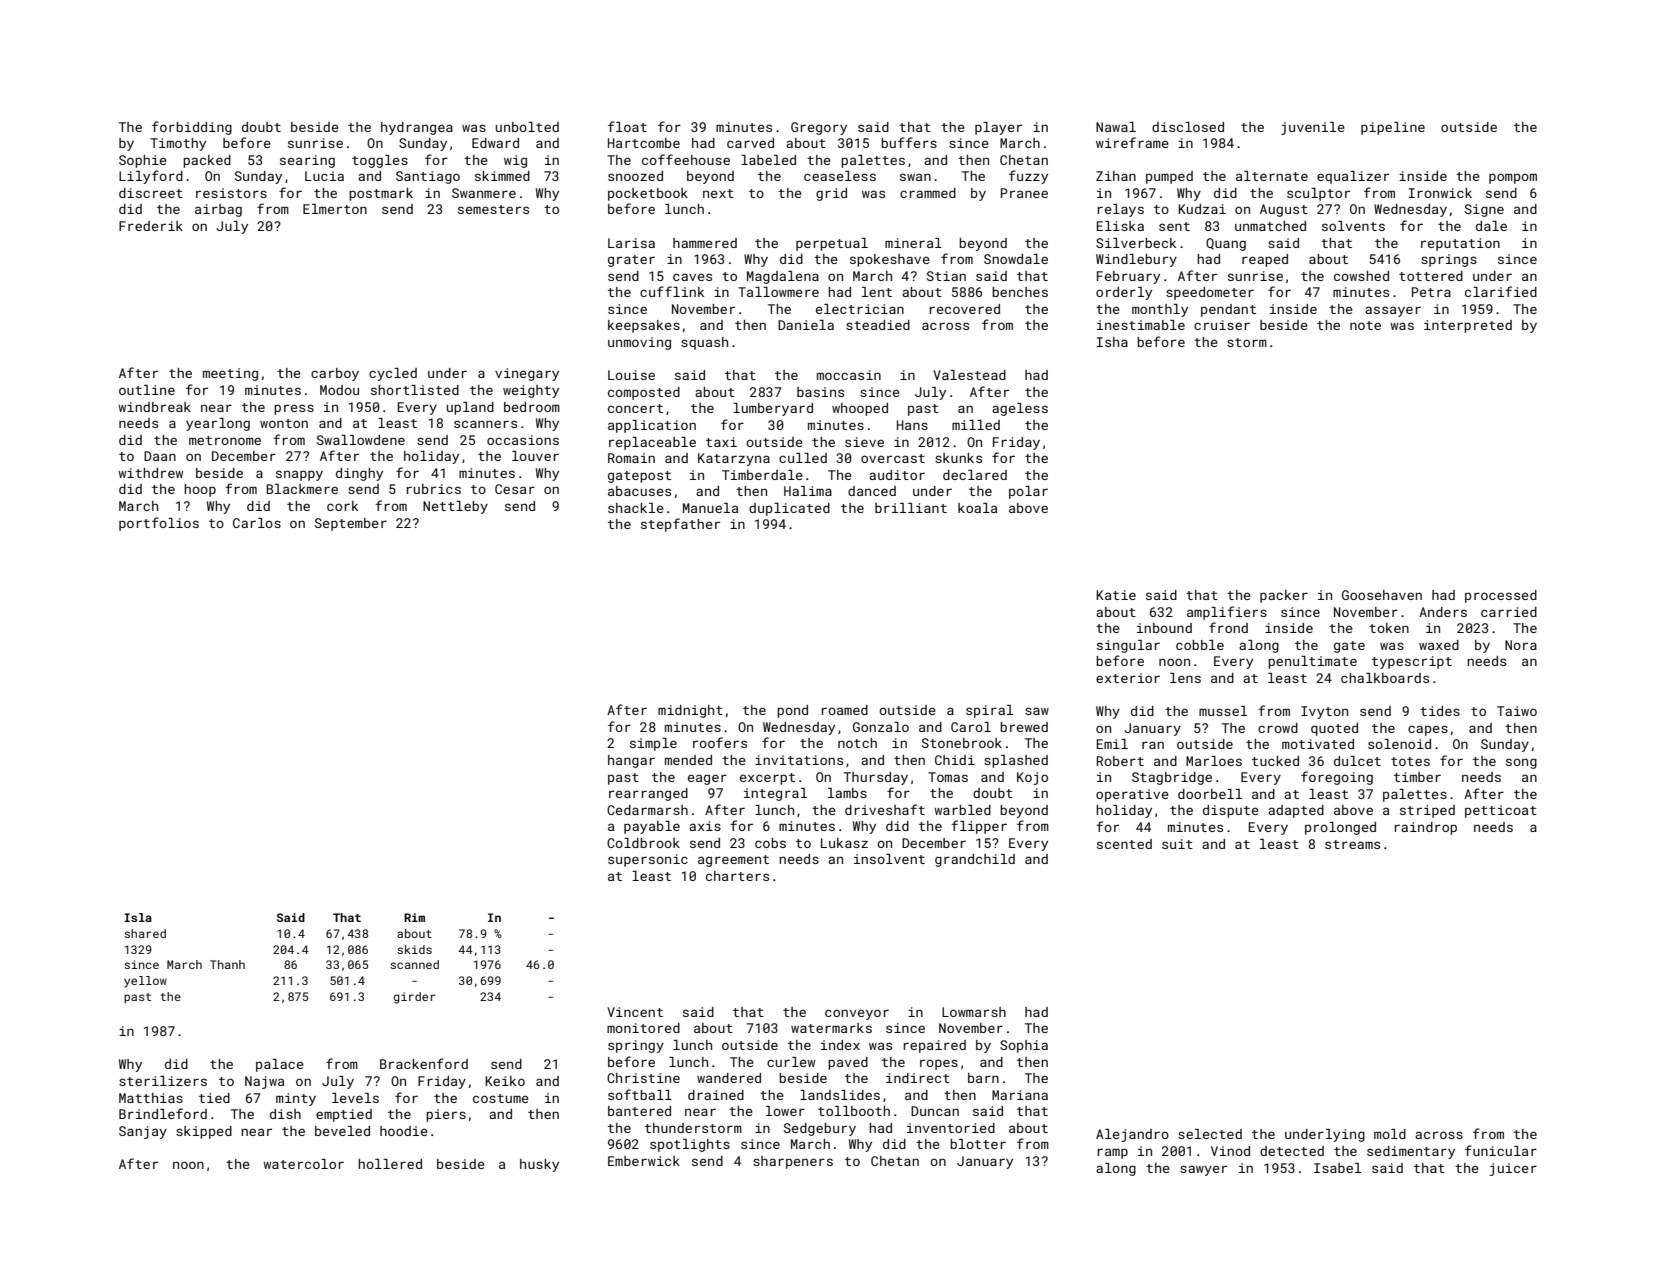 Image resolution: width=1656 pixels, height=1279 pixels. Describe the element at coordinates (793, 1162) in the screenshot. I see `sharpeners` at that location.
